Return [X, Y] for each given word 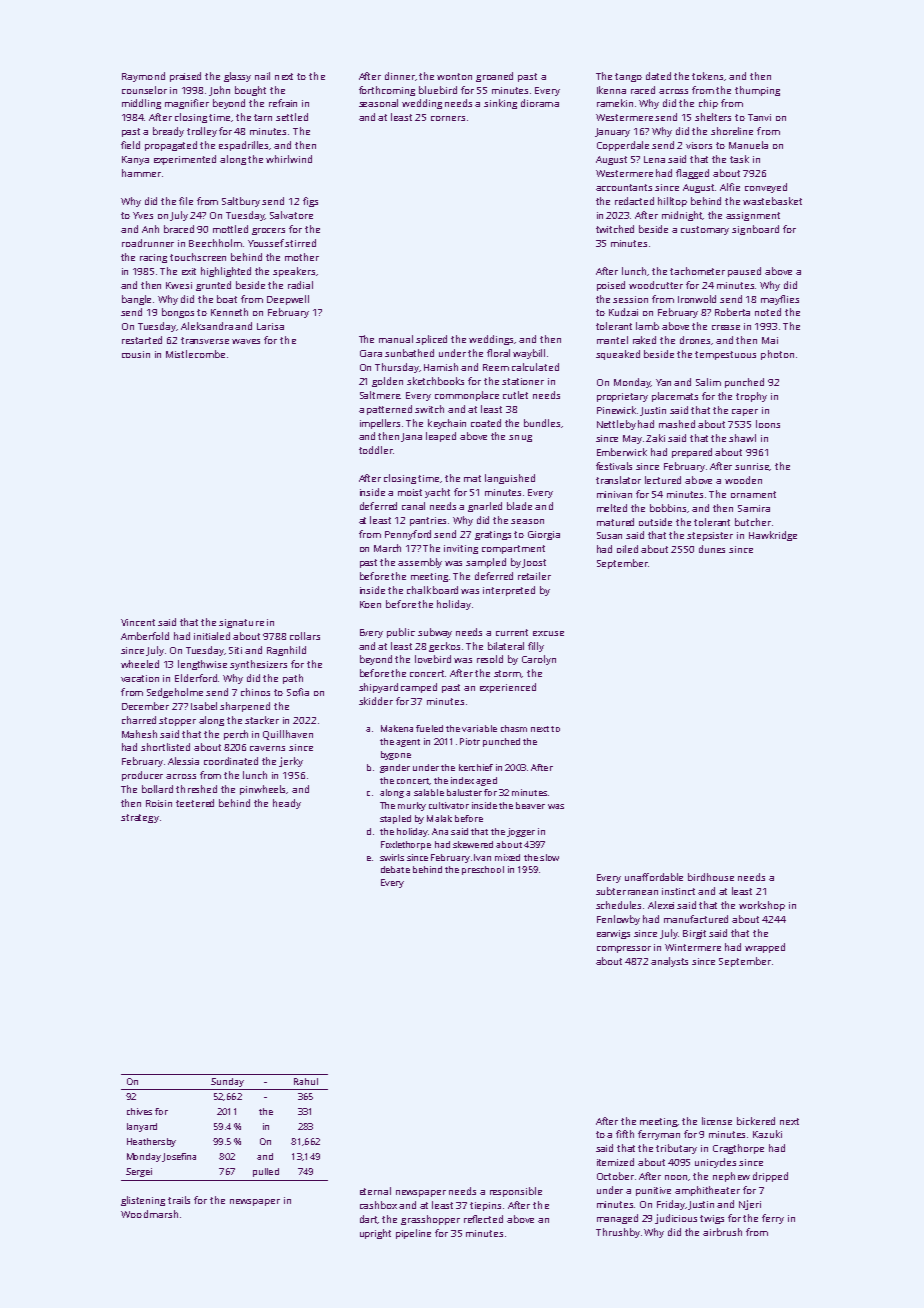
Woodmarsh [149, 1214]
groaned [494, 77]
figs [310, 202]
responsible [516, 1192]
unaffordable [654, 877]
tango [628, 77]
